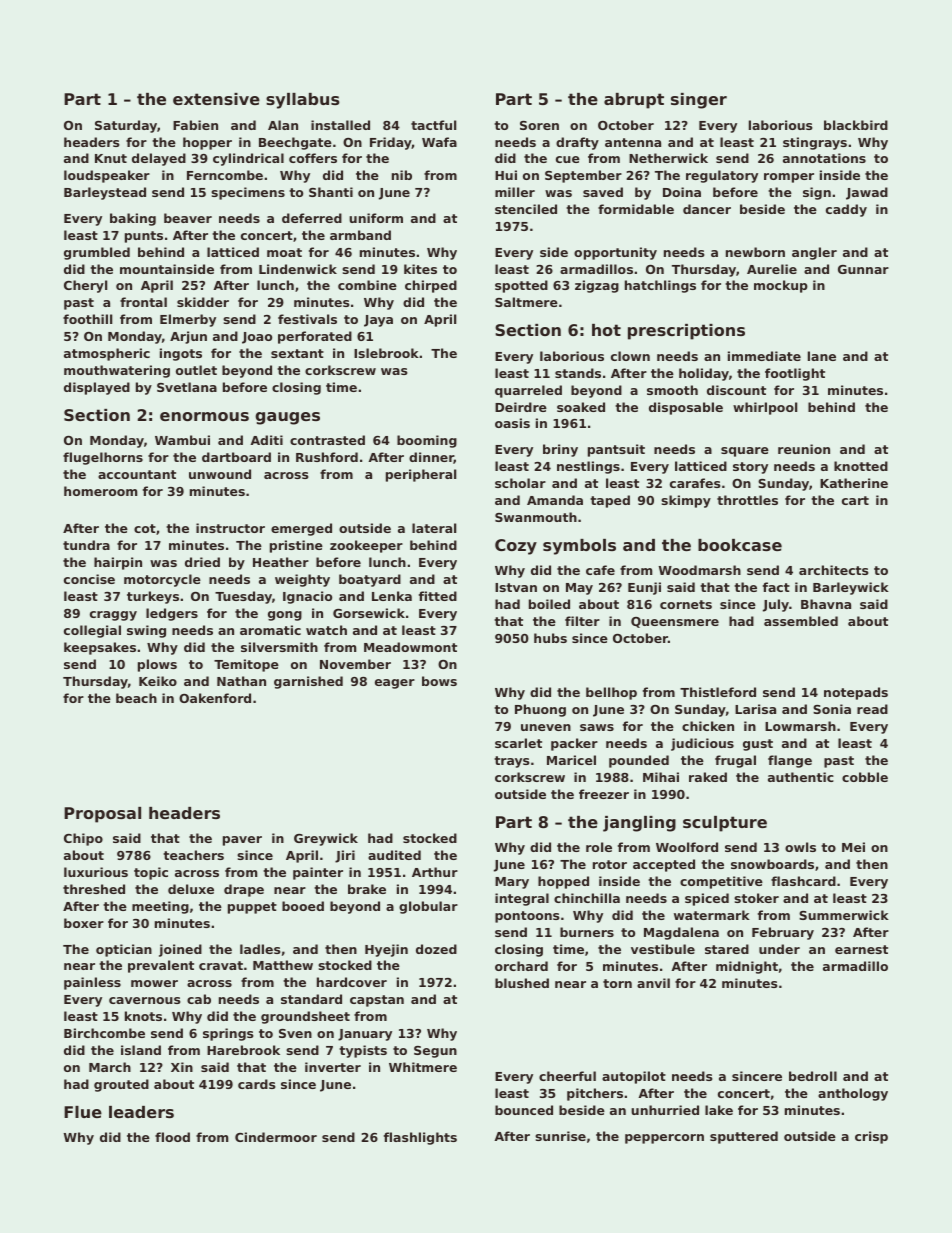 This screenshot has width=952, height=1233. I want to click on Thistleford, so click(718, 692).
